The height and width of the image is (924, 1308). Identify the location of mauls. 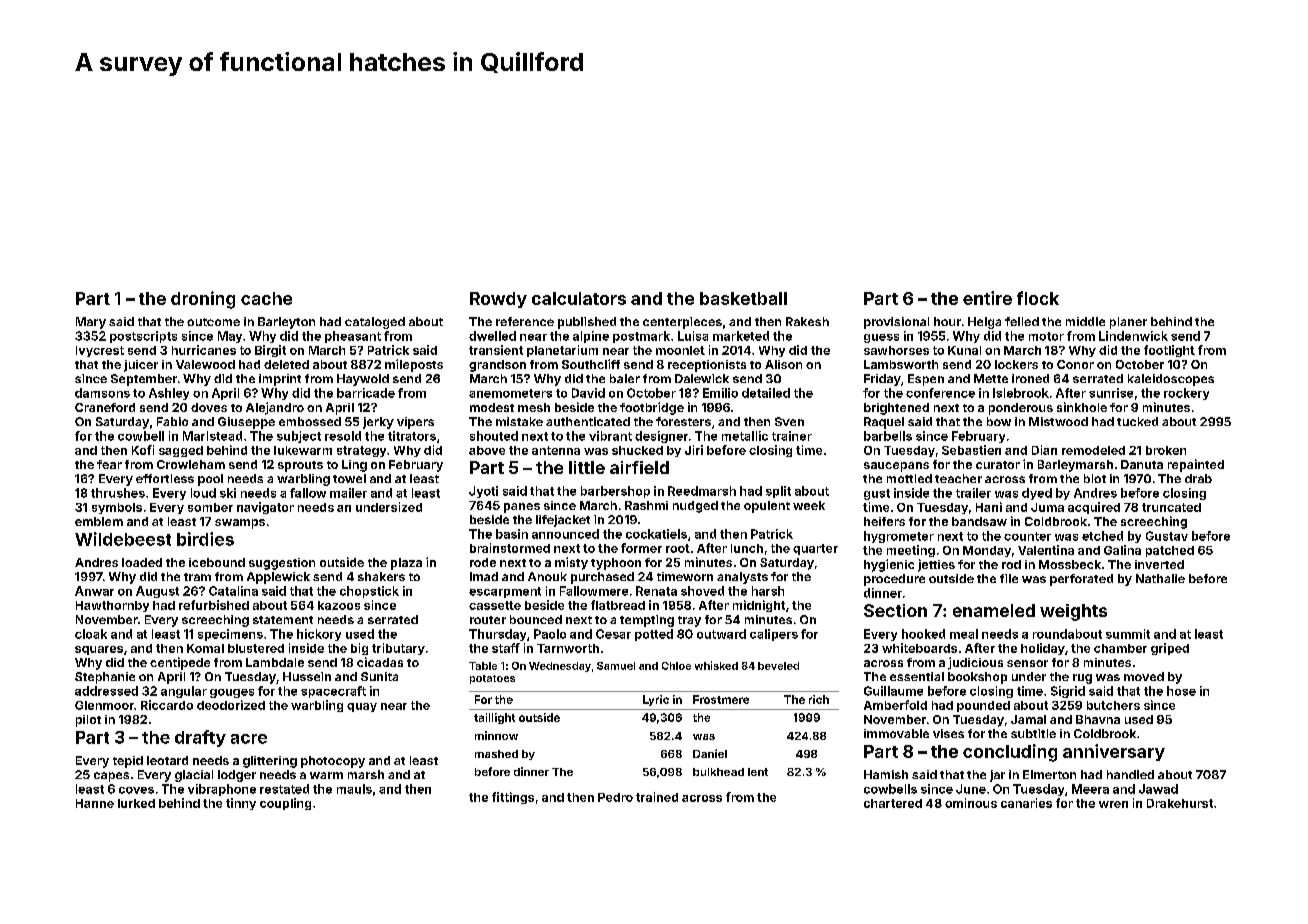
(354, 789).
